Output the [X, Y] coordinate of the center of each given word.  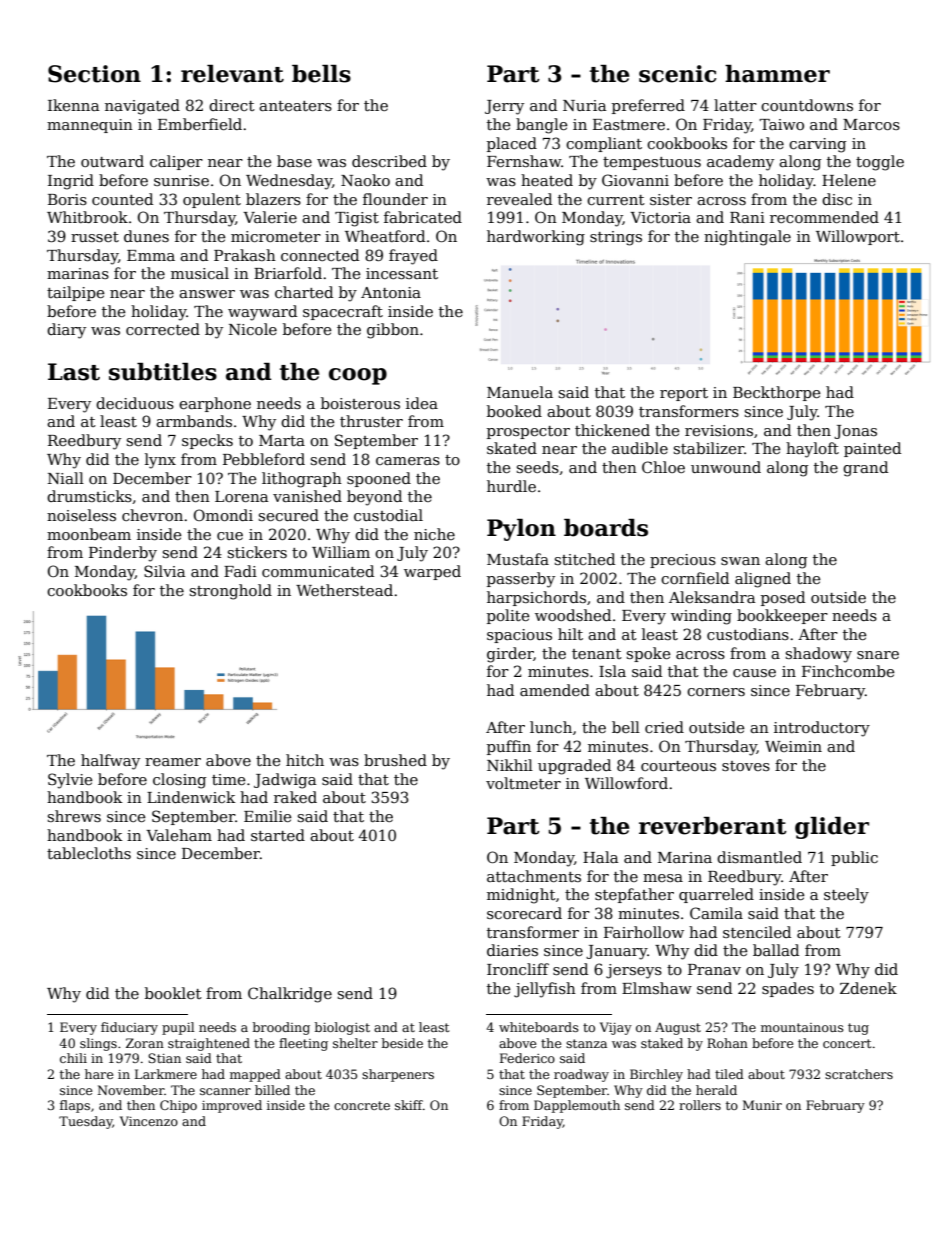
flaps [75, 1106]
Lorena [241, 496]
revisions [719, 430]
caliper [176, 162]
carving [817, 145]
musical [200, 273]
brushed [395, 760]
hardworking [536, 238]
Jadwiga [285, 781]
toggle [880, 163]
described [389, 161]
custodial [388, 515]
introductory [822, 729]
